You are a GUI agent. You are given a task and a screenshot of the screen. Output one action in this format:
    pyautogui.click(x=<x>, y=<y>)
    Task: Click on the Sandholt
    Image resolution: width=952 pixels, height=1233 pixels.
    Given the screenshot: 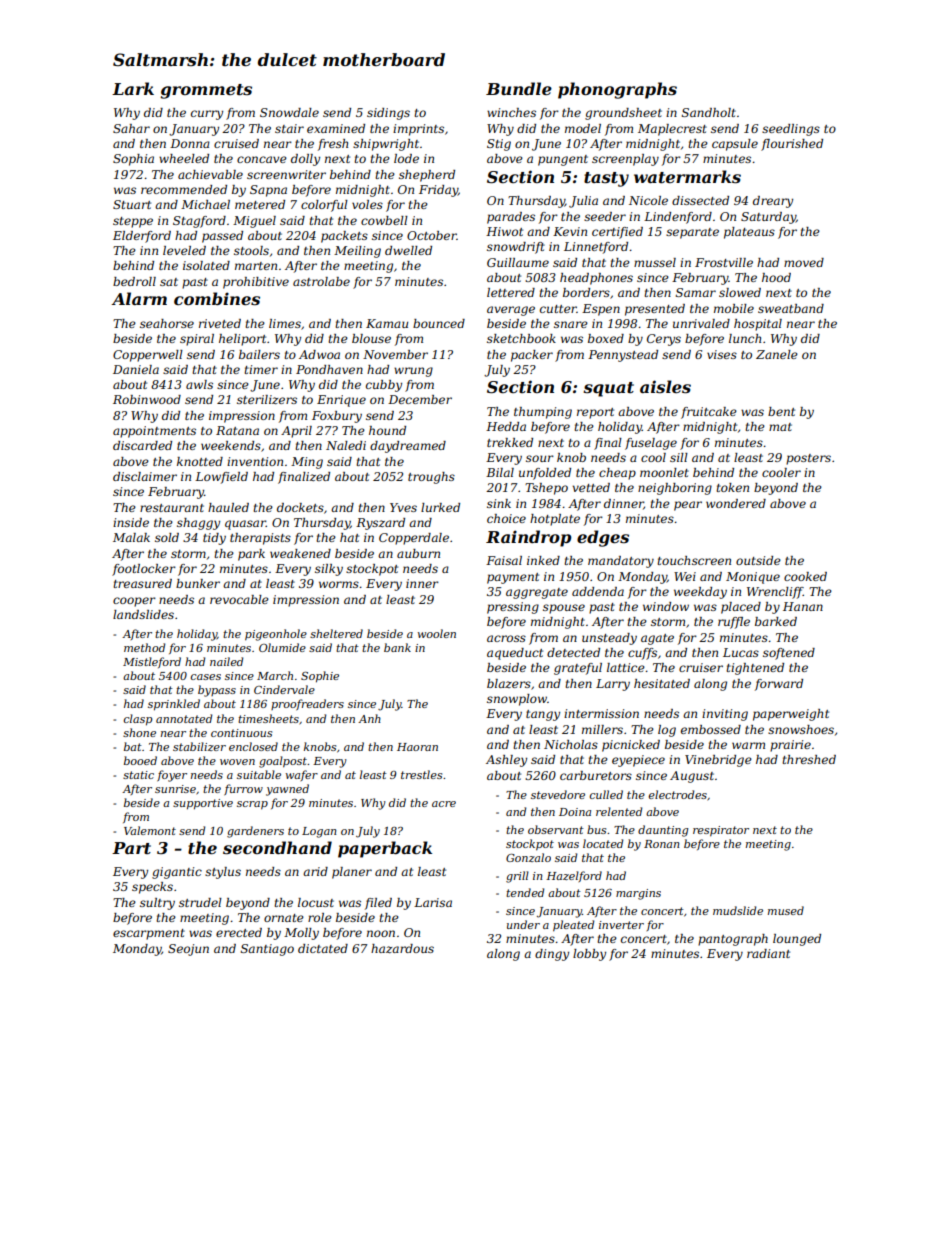 What is the action you would take?
    pyautogui.click(x=709, y=112)
